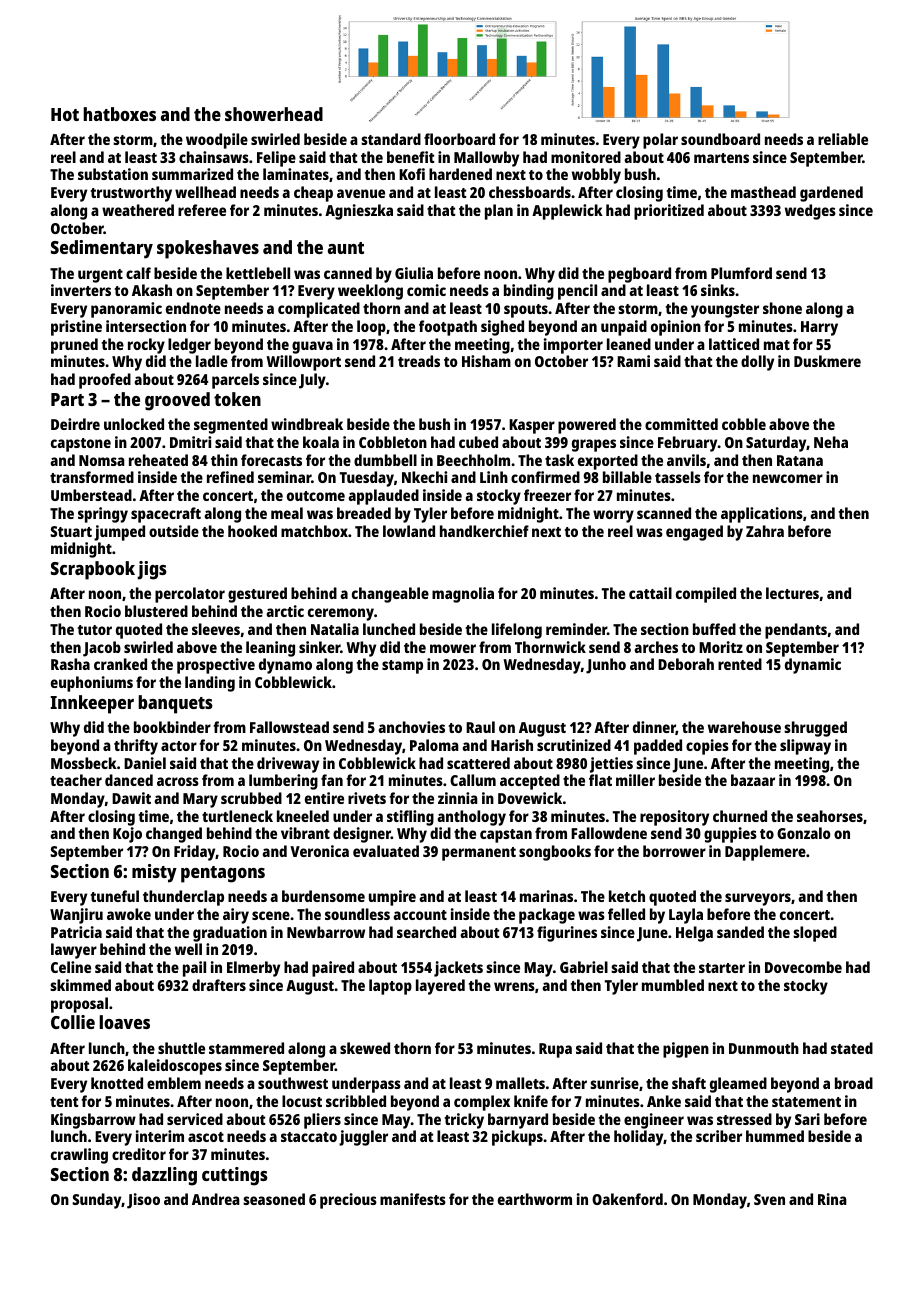 This image has width=924, height=1308. Describe the element at coordinates (288, 765) in the image. I see `driveway` at that location.
